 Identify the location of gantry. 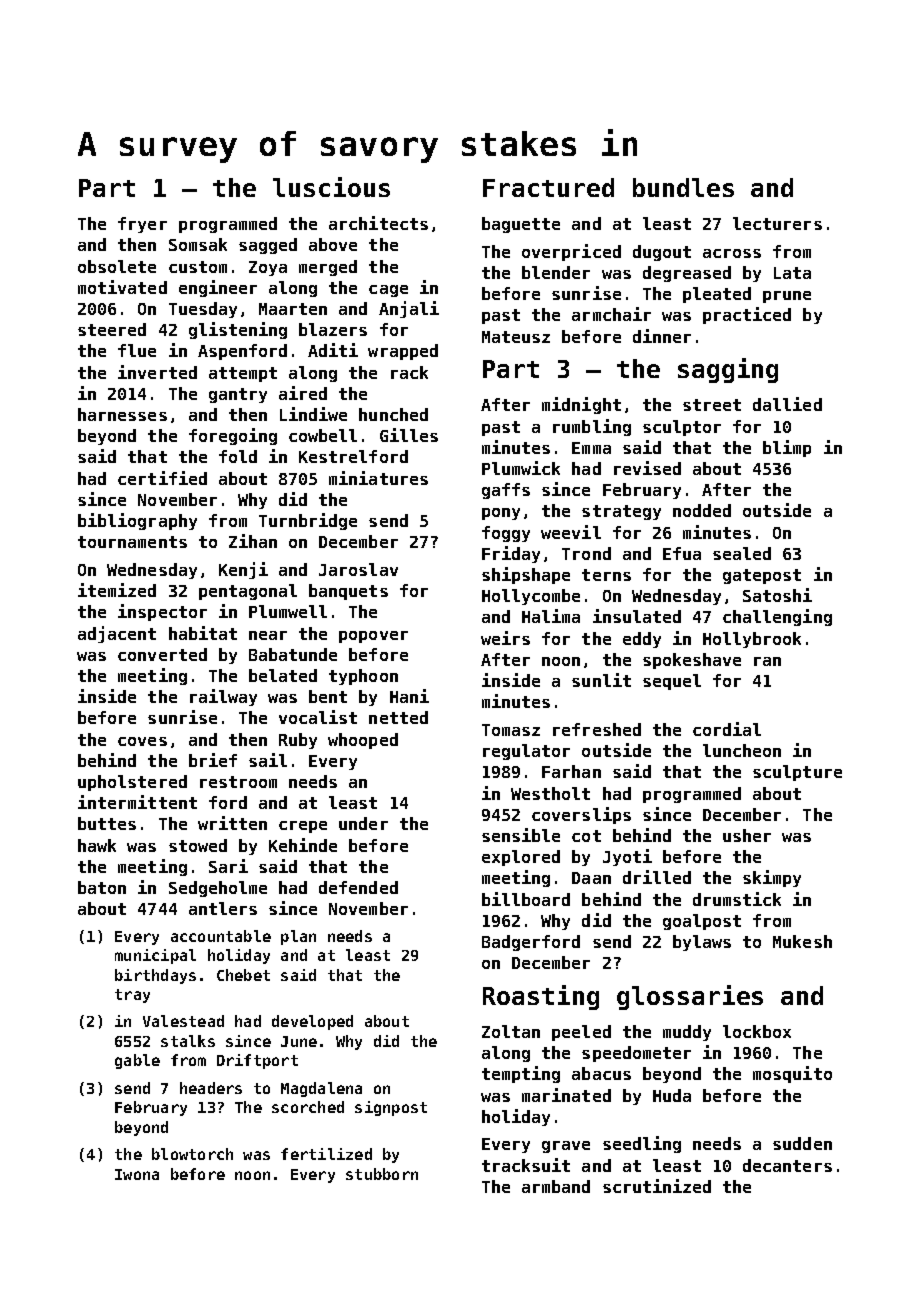
(238, 395).
